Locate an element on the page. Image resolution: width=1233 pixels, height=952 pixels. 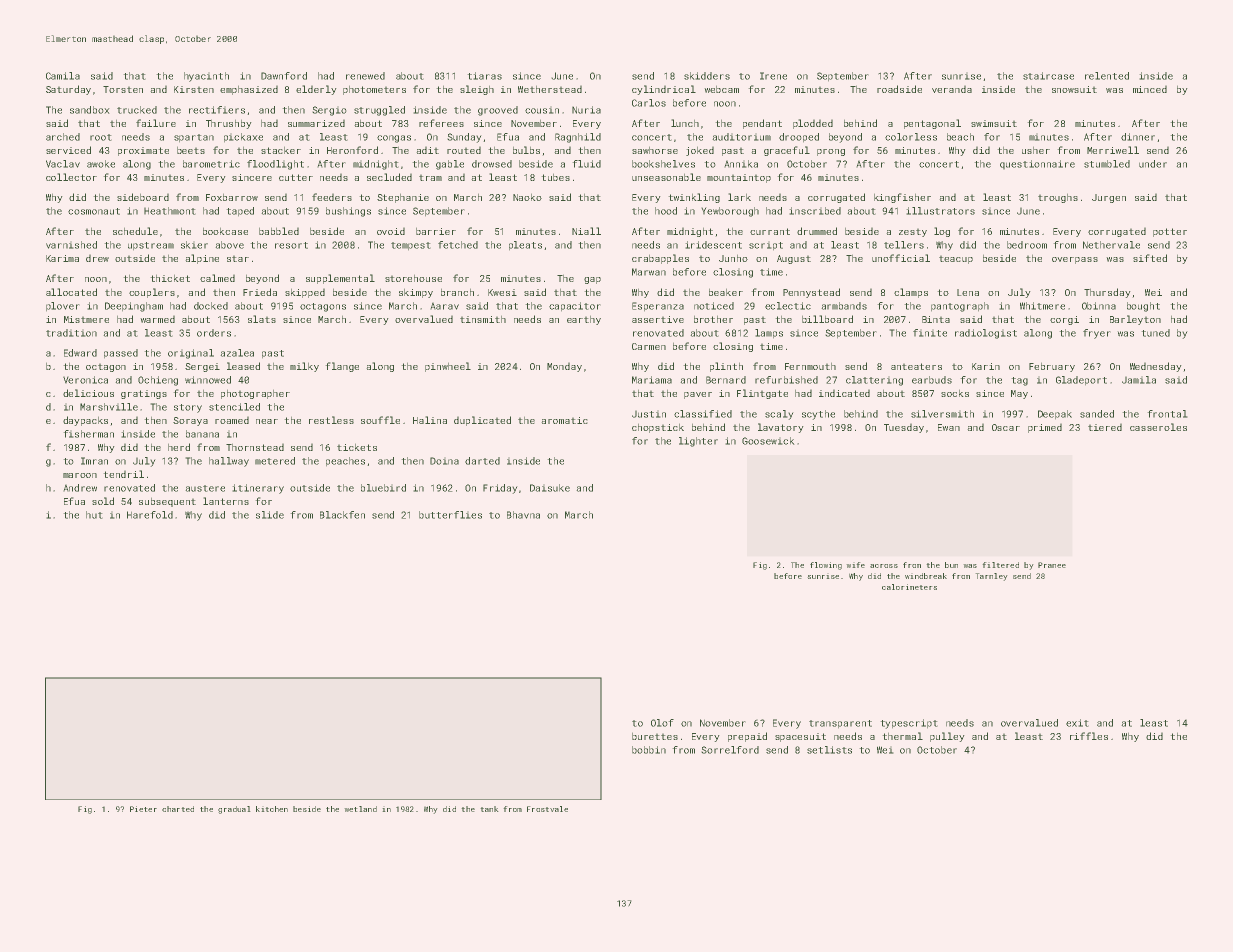
currant is located at coordinates (770, 231).
